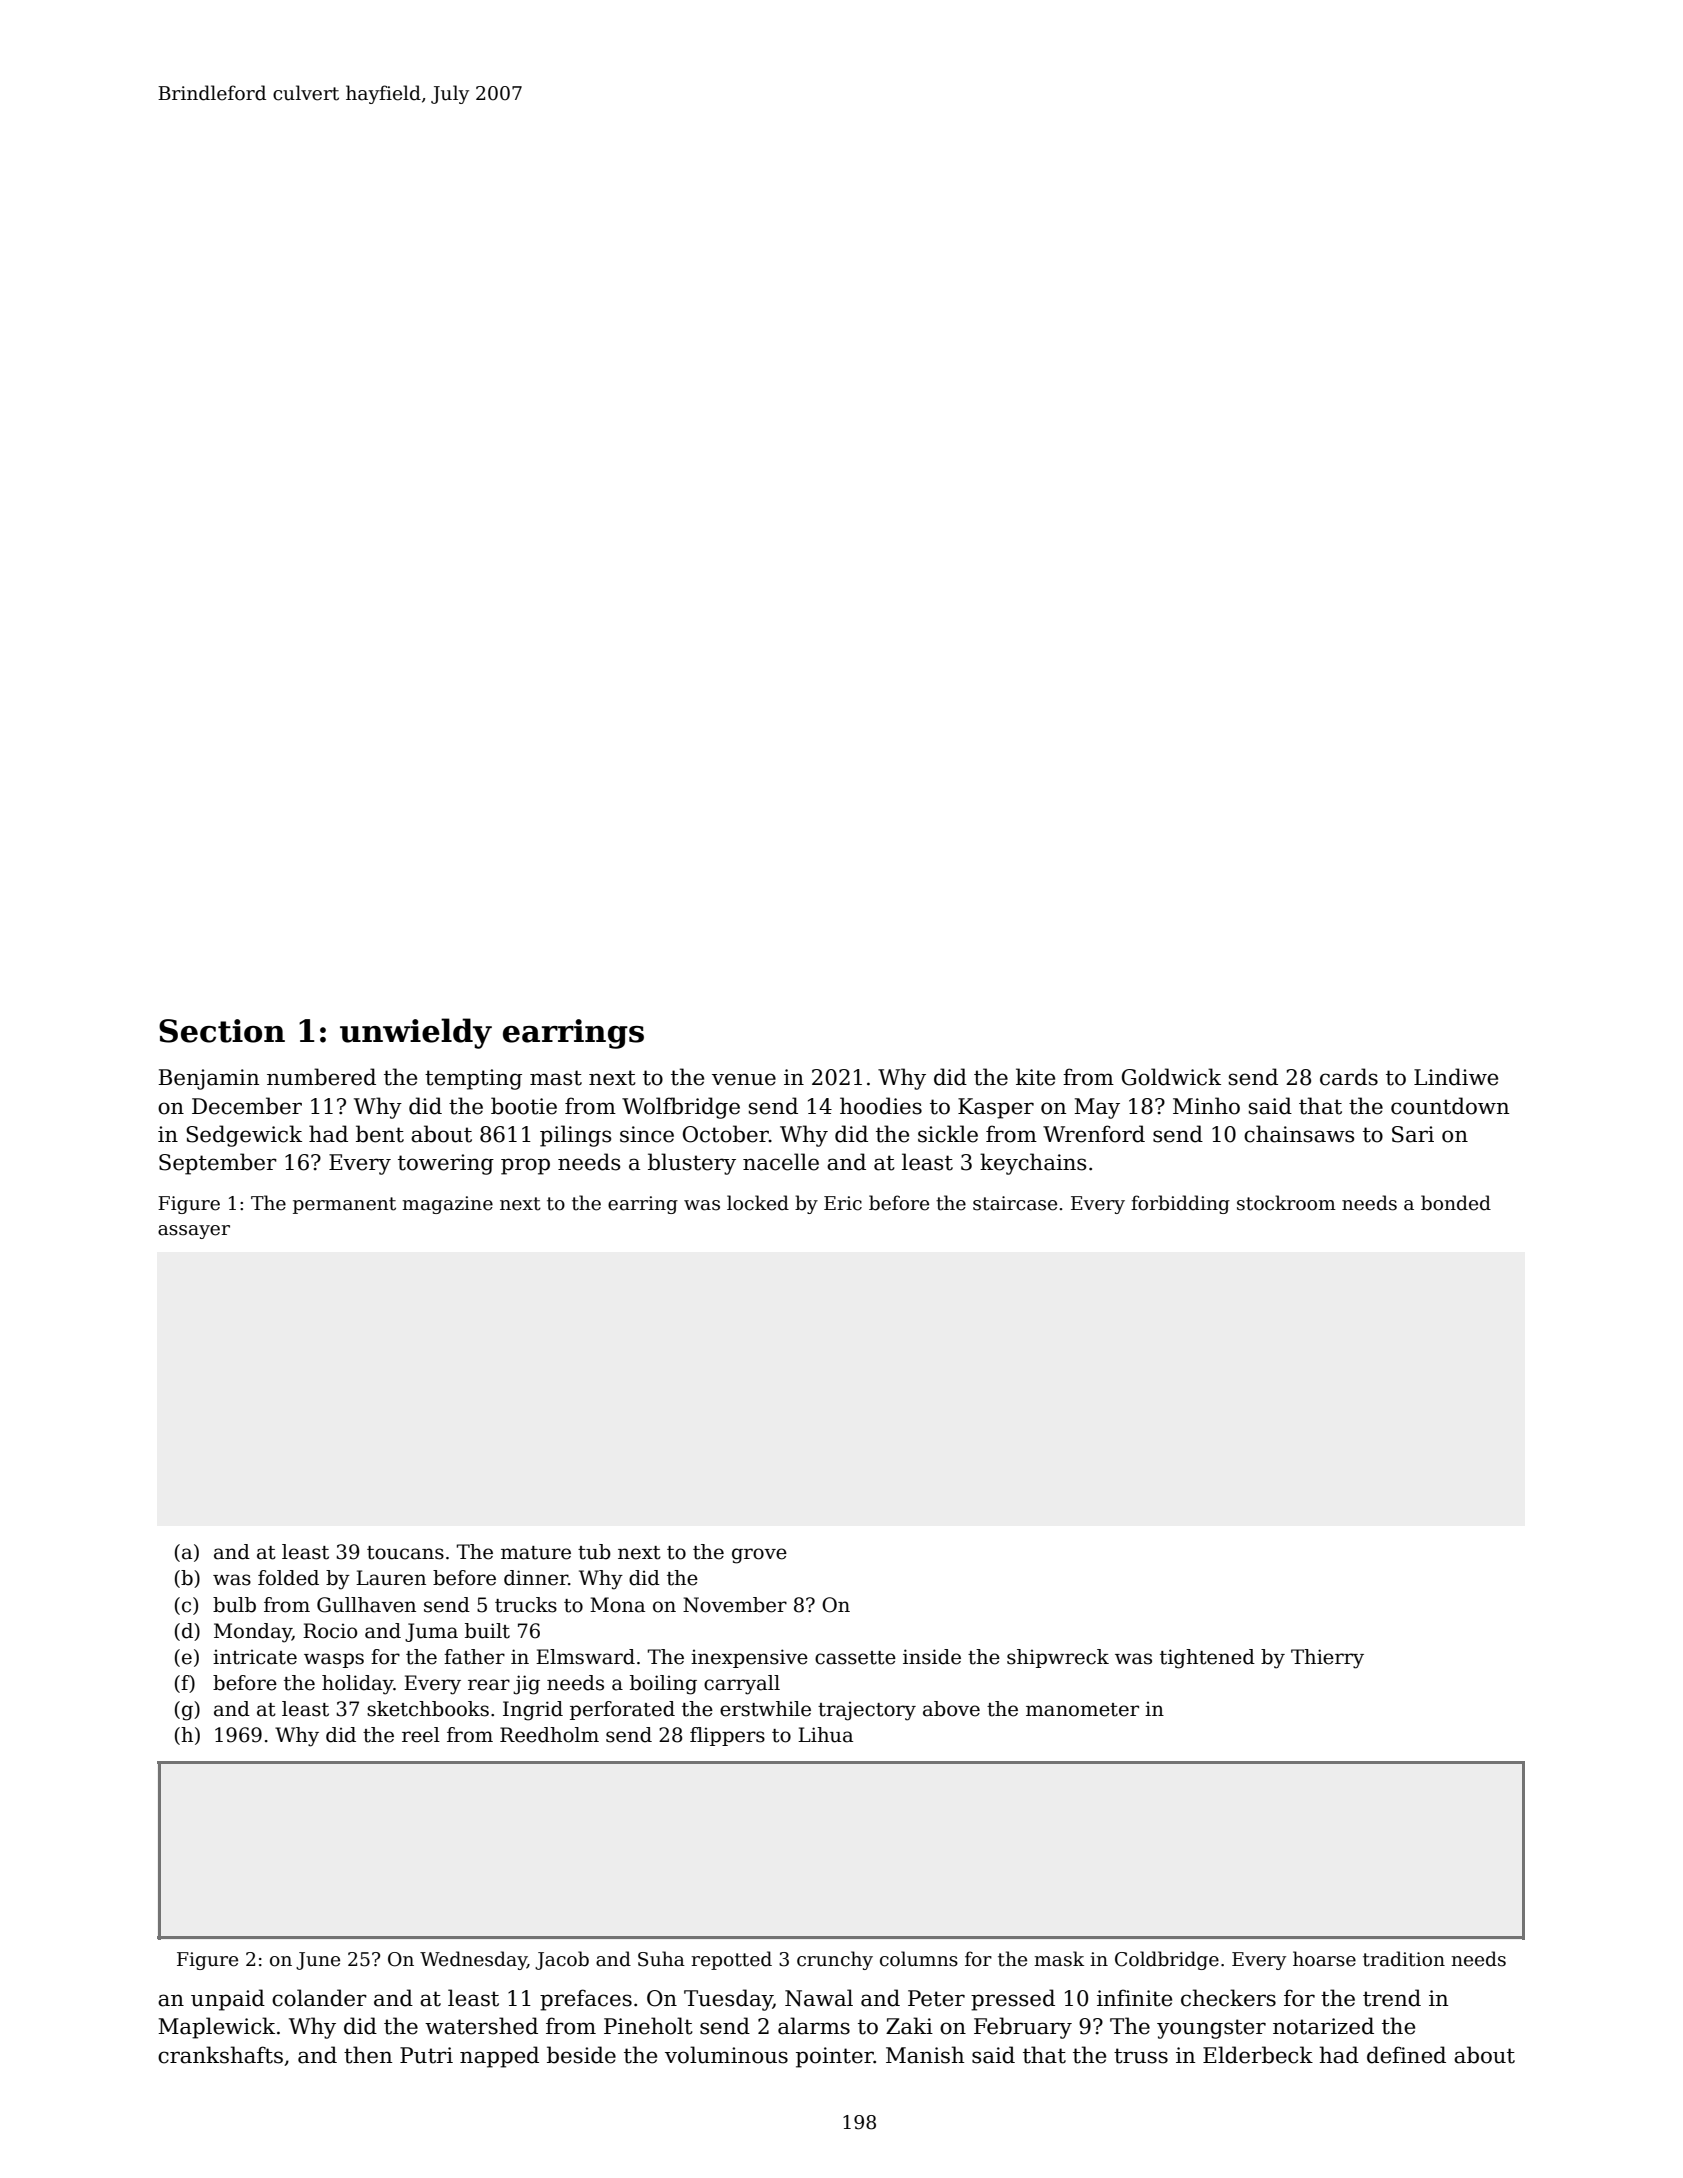  Describe the element at coordinates (727, 1736) in the screenshot. I see `flippers` at that location.
